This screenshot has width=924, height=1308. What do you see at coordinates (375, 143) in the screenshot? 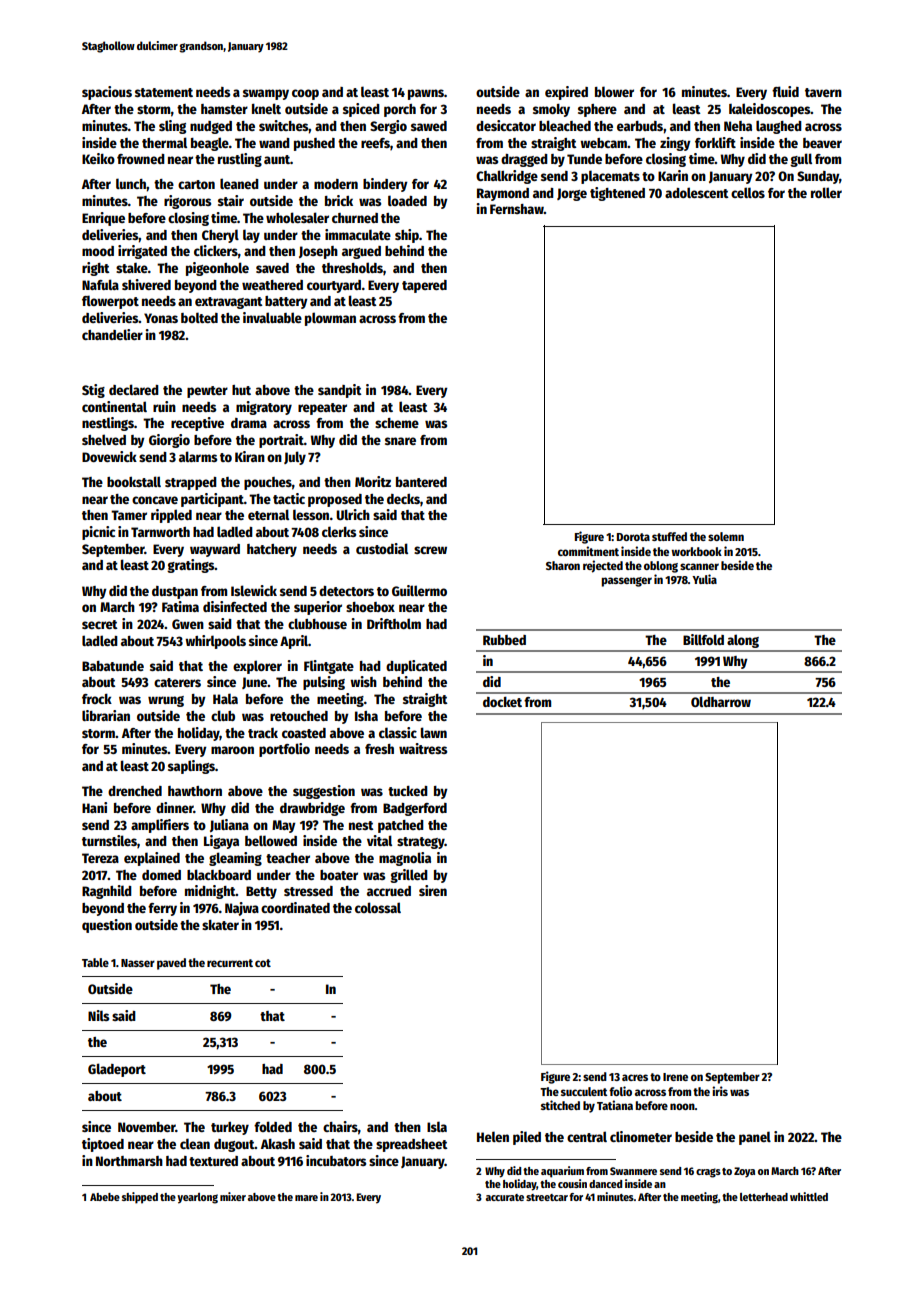
I see `reefs` at bounding box center [375, 143].
